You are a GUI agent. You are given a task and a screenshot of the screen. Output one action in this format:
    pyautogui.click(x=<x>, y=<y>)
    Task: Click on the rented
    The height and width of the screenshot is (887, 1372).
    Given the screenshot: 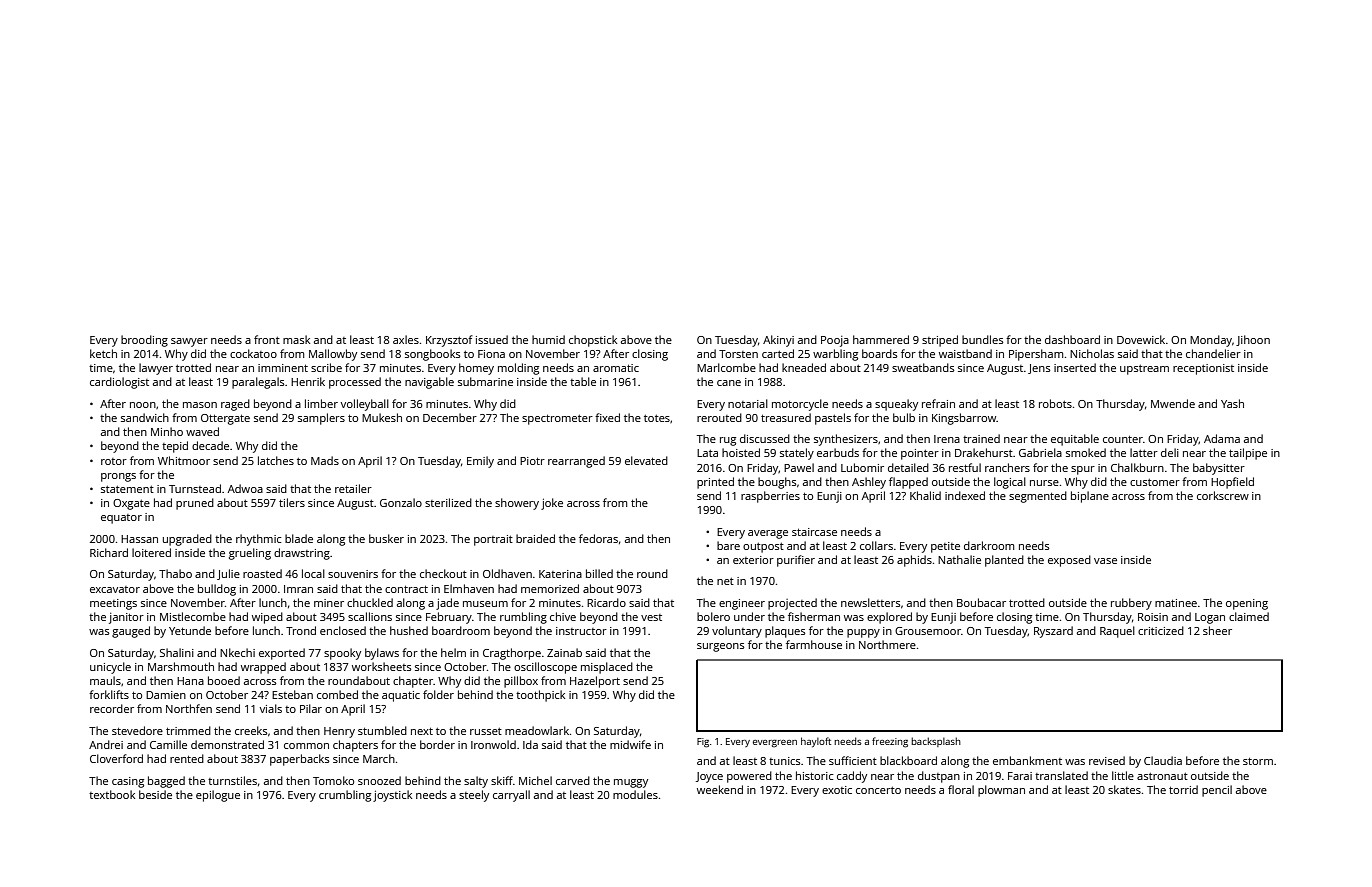 What is the action you would take?
    pyautogui.click(x=187, y=758)
